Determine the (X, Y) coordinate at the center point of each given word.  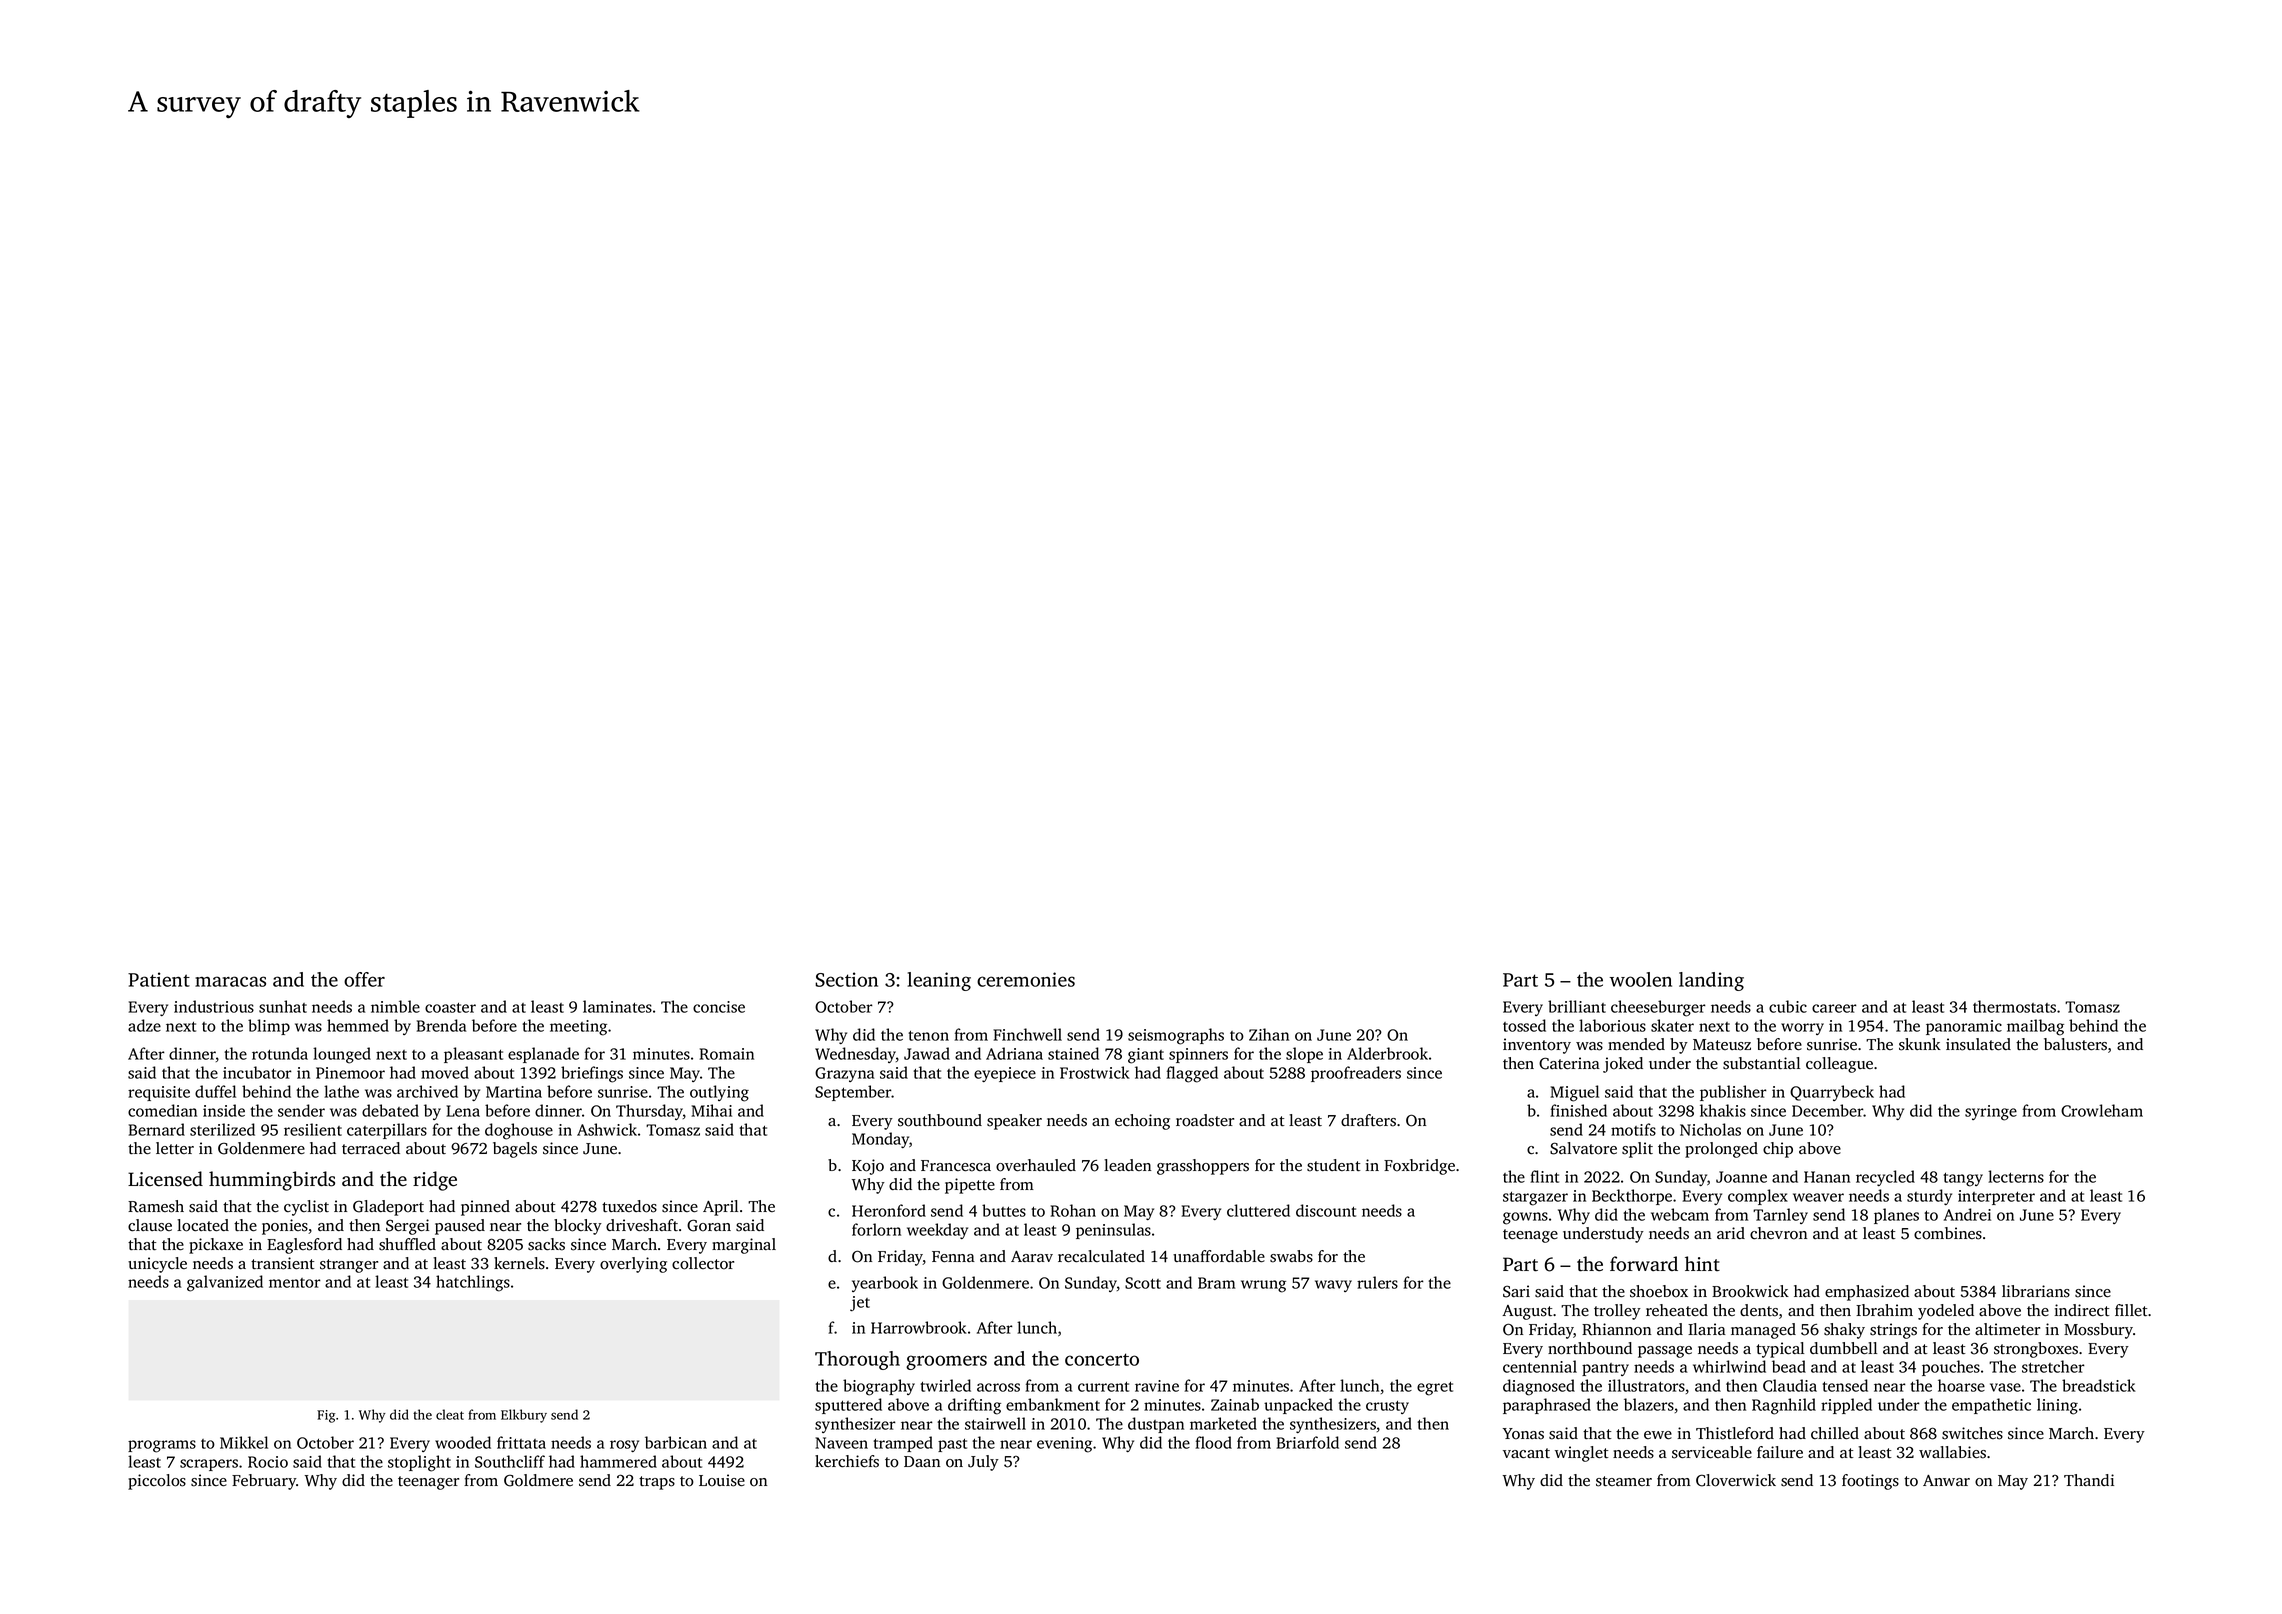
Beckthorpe (1632, 1197)
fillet (2131, 1310)
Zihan (1269, 1034)
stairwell (995, 1423)
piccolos (157, 1482)
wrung (1263, 1286)
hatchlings (473, 1283)
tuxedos (629, 1206)
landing (1711, 981)
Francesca (956, 1166)
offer (364, 979)
